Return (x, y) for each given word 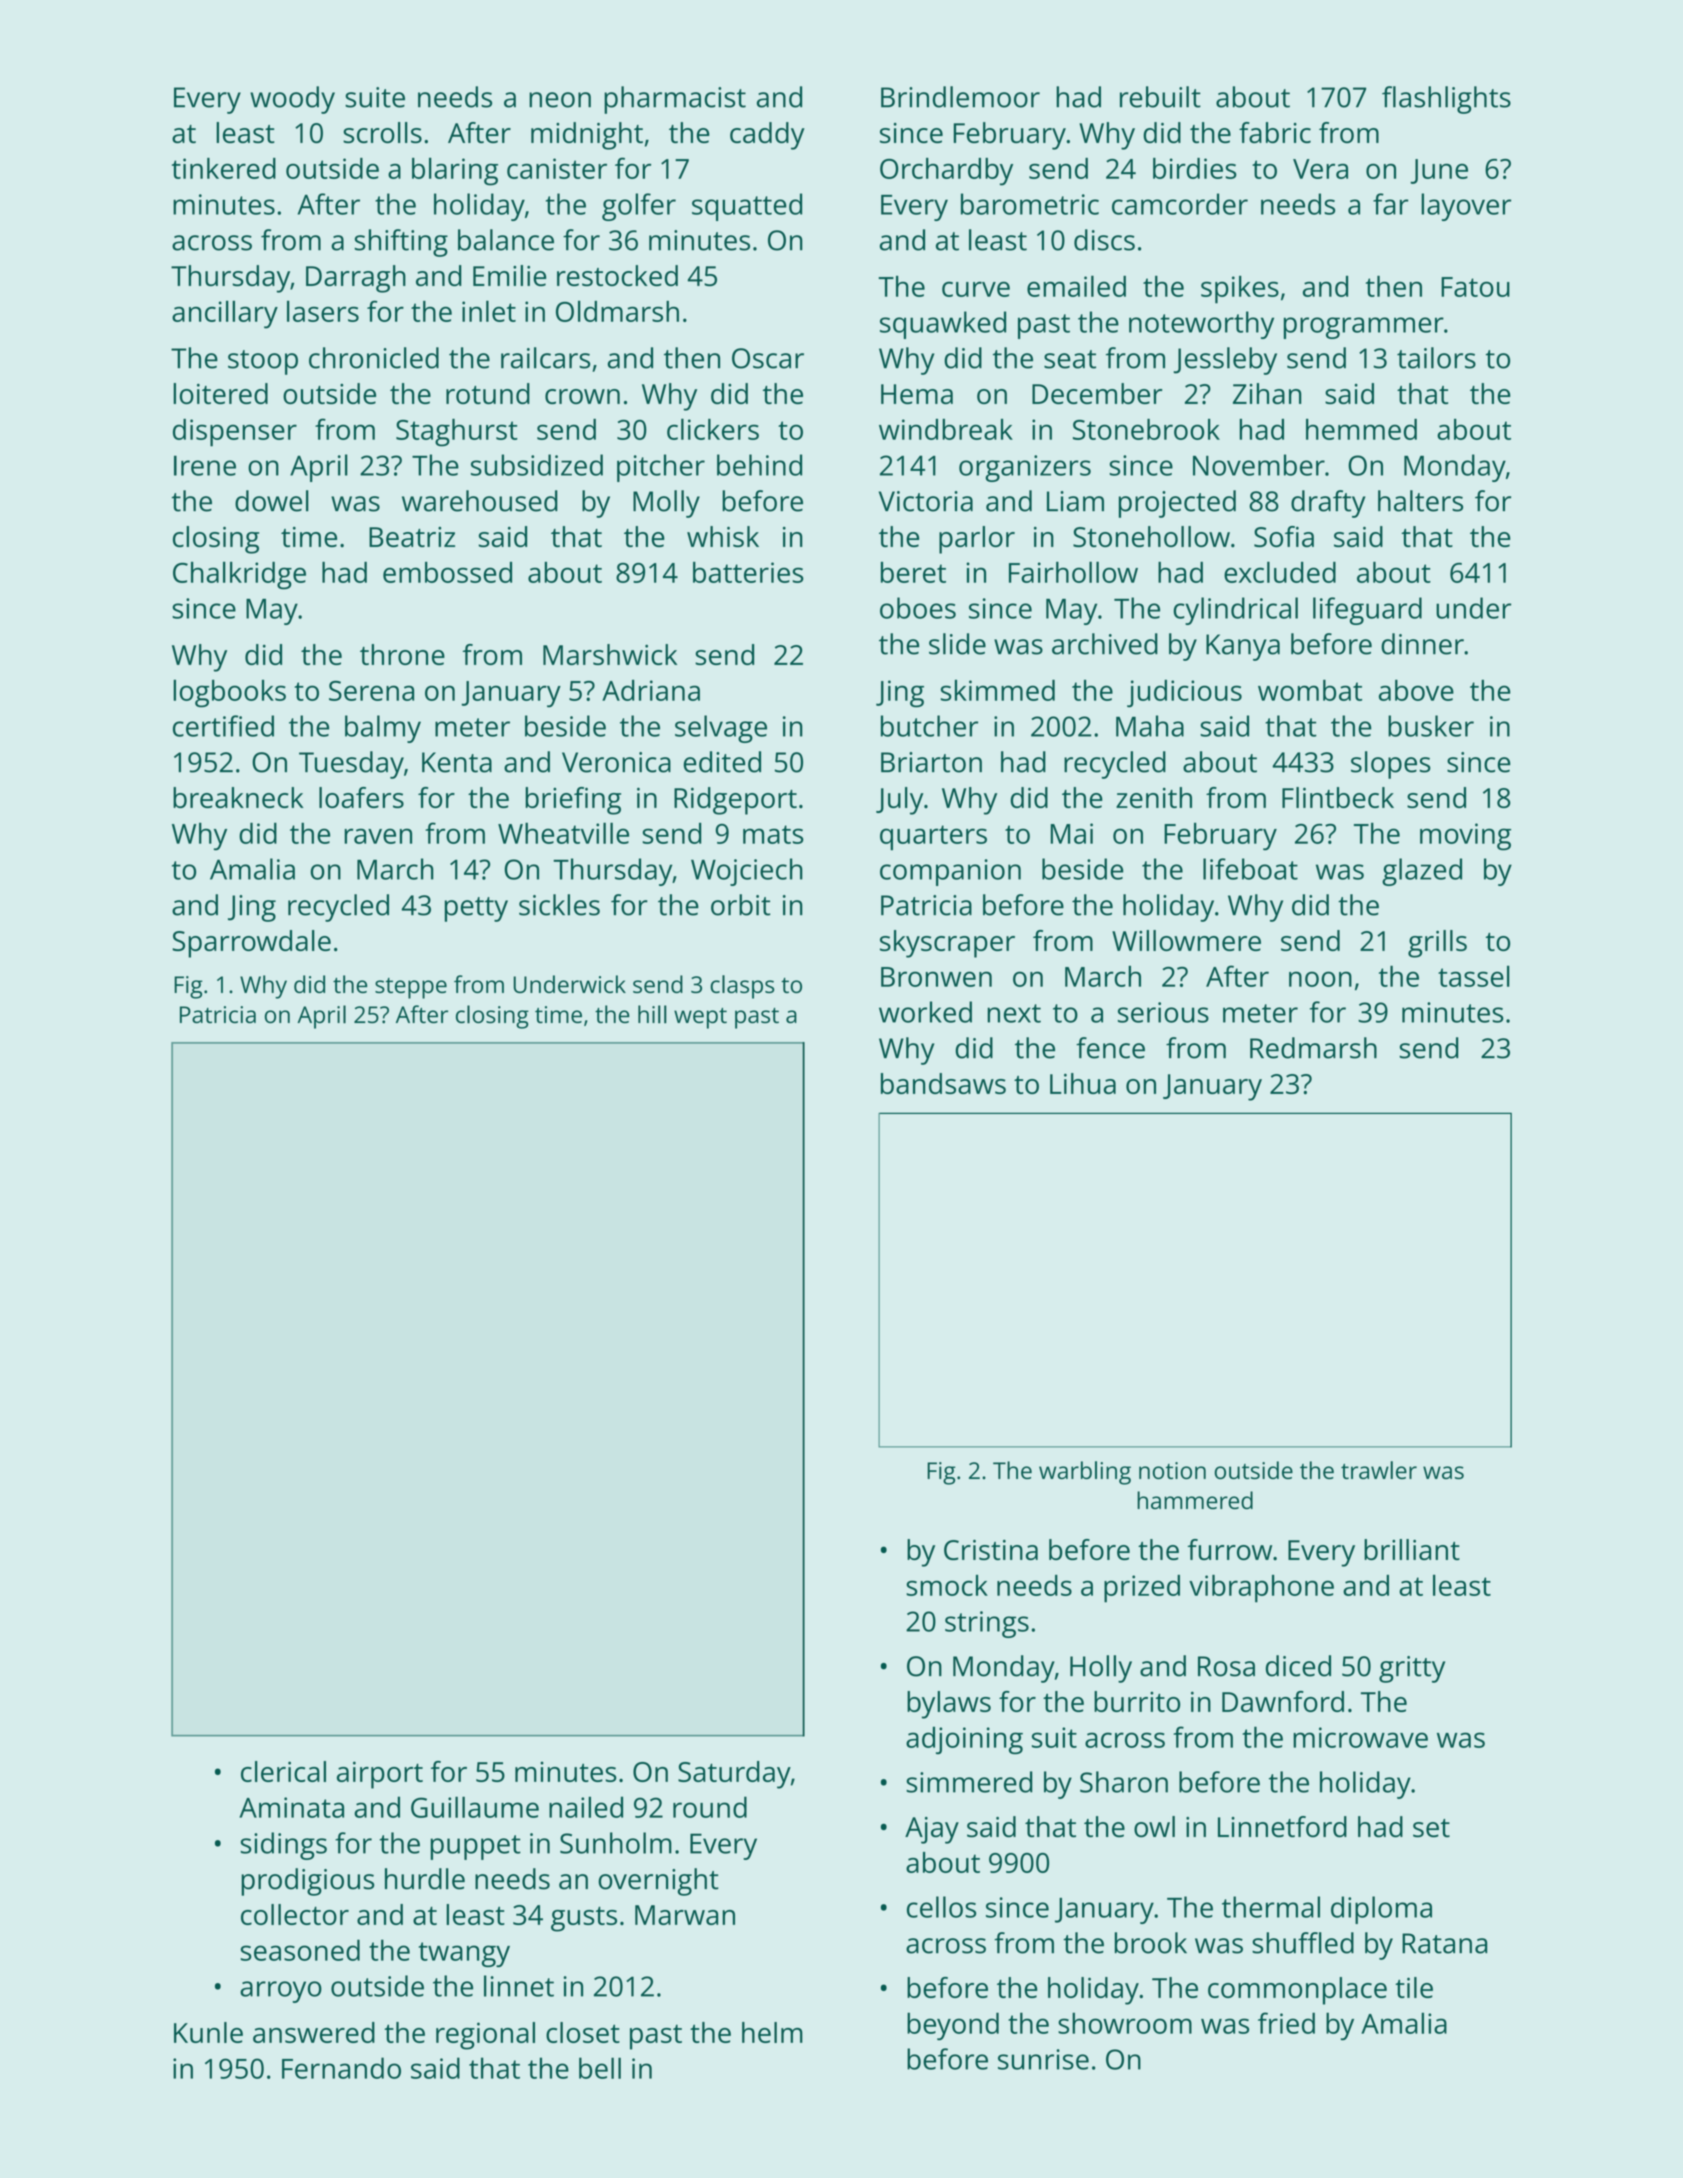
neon (560, 100)
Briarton (931, 762)
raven (378, 836)
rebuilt (1160, 97)
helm (772, 2032)
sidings (283, 1846)
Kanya (1243, 647)
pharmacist (675, 100)
